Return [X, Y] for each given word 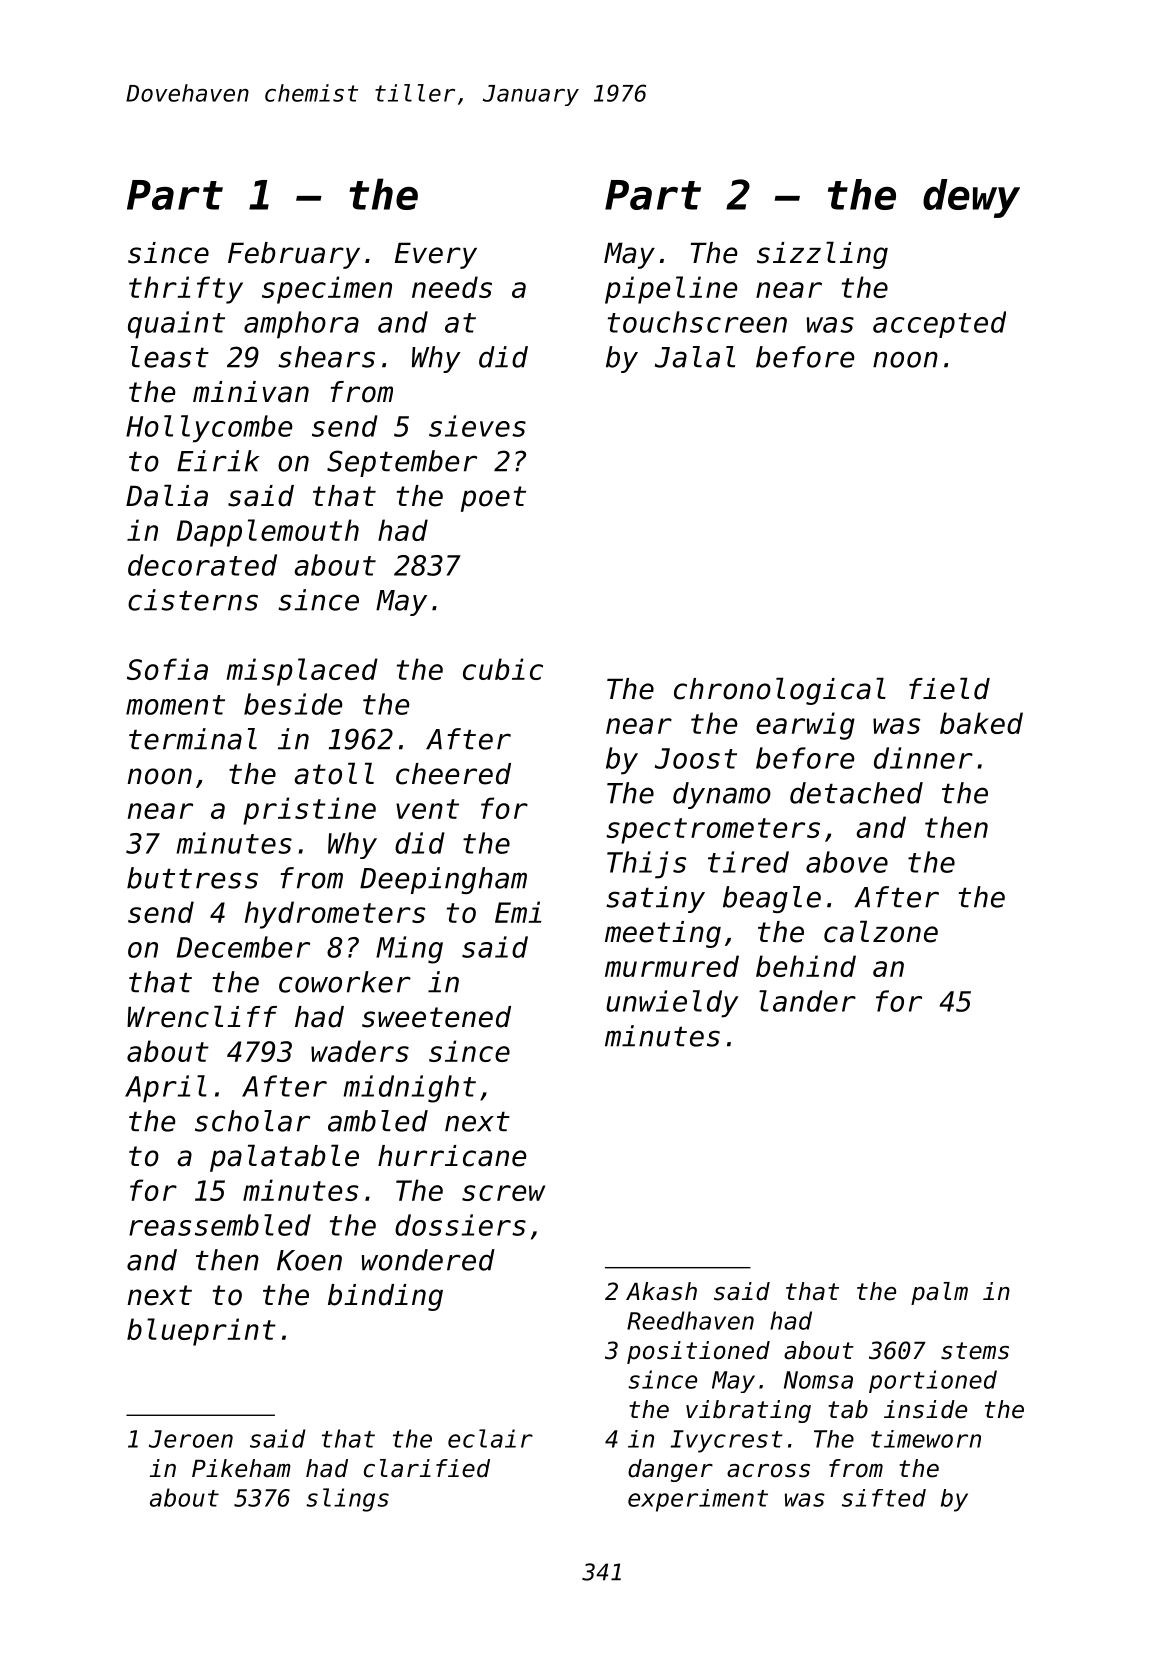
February [294, 255]
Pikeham [241, 1468]
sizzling [822, 255]
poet [493, 499]
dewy [971, 198]
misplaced [302, 672]
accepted [939, 324]
